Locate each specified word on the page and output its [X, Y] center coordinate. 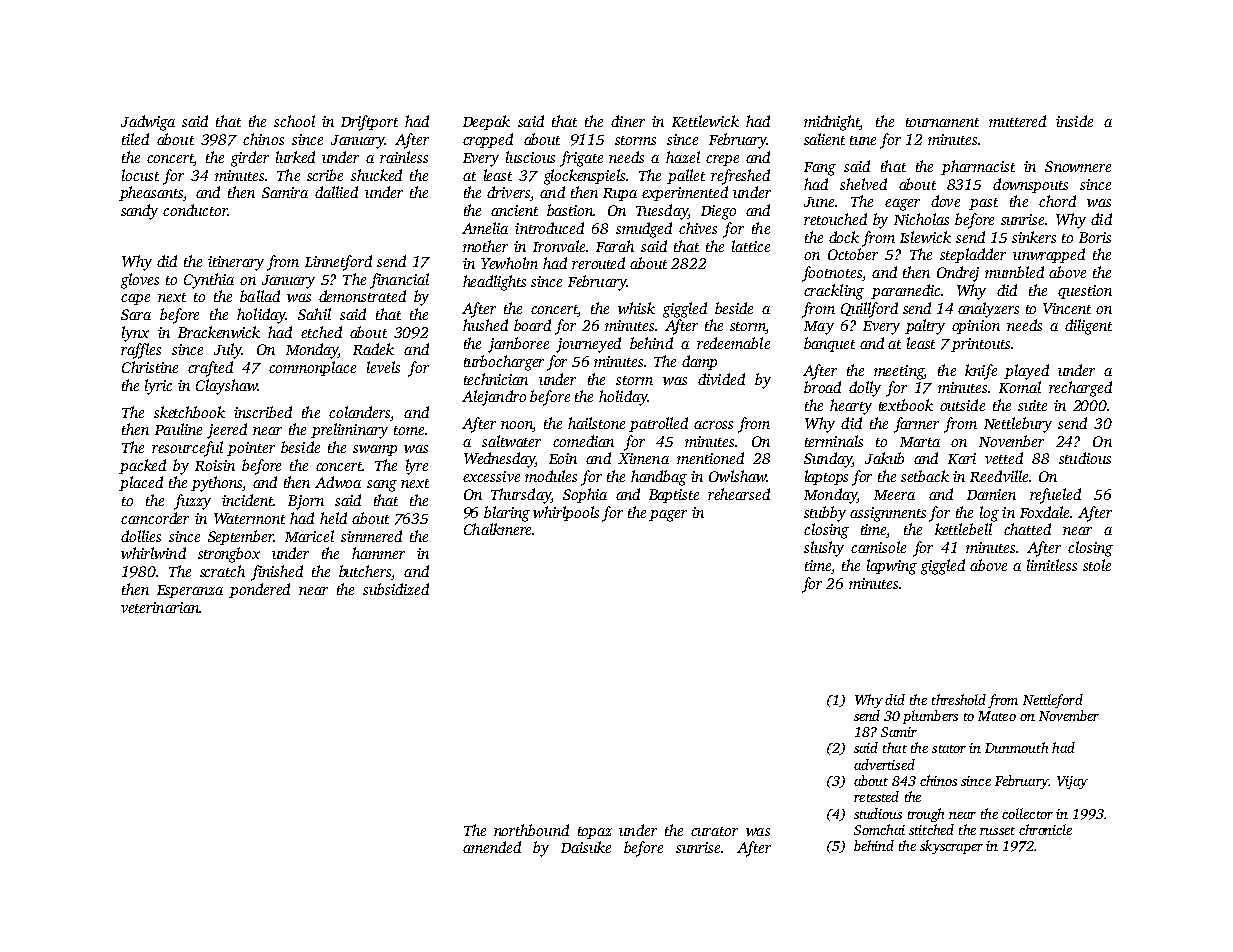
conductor [195, 210]
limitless [1052, 565]
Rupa [620, 194]
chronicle [1045, 829]
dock [844, 237]
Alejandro [494, 398]
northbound [531, 830]
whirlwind [153, 553]
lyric [158, 387]
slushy [824, 549]
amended [492, 847]
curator [714, 831]
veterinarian [160, 607]
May [819, 328]
